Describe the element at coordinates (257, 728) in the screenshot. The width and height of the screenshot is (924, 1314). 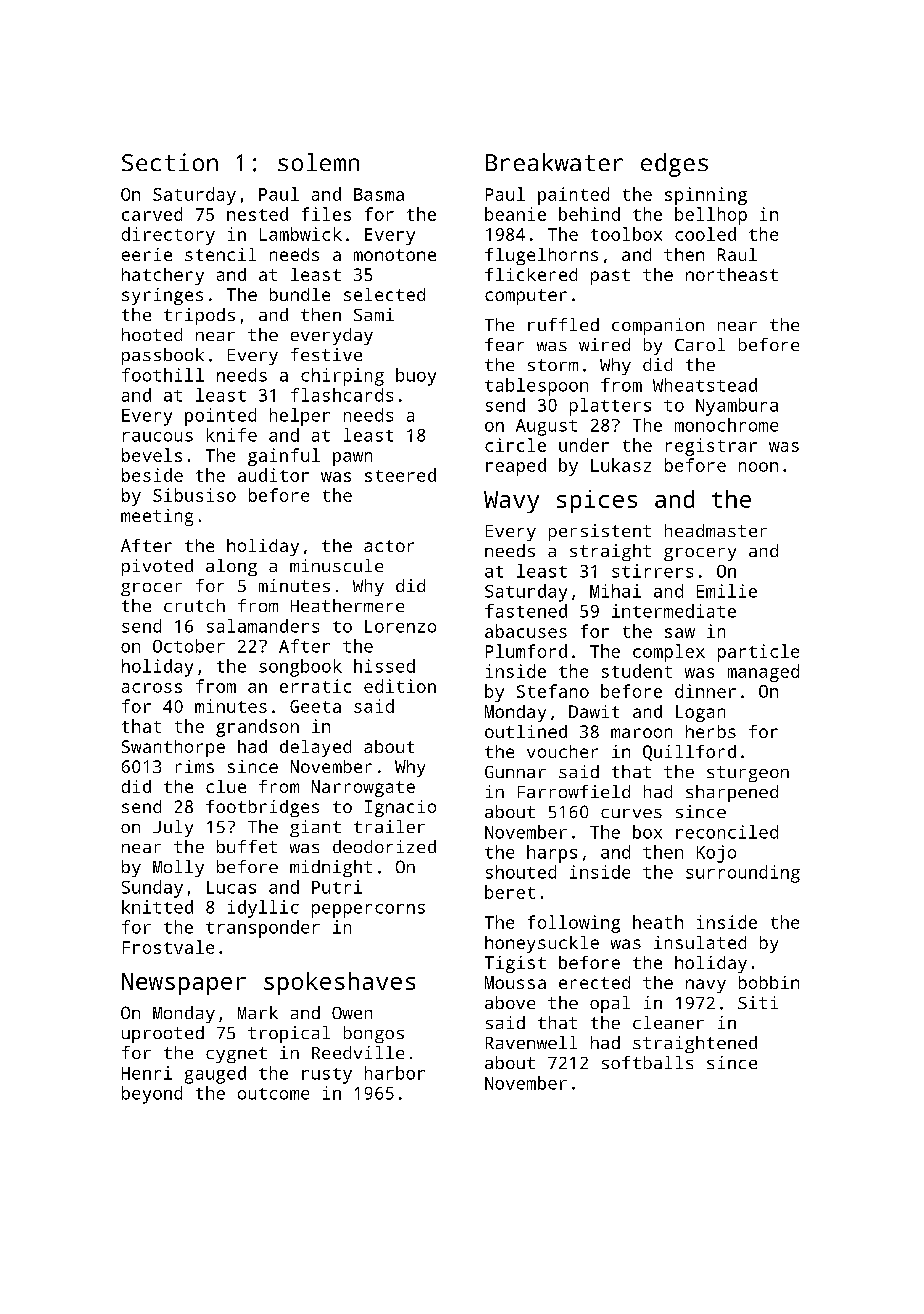
I see `grandson` at that location.
